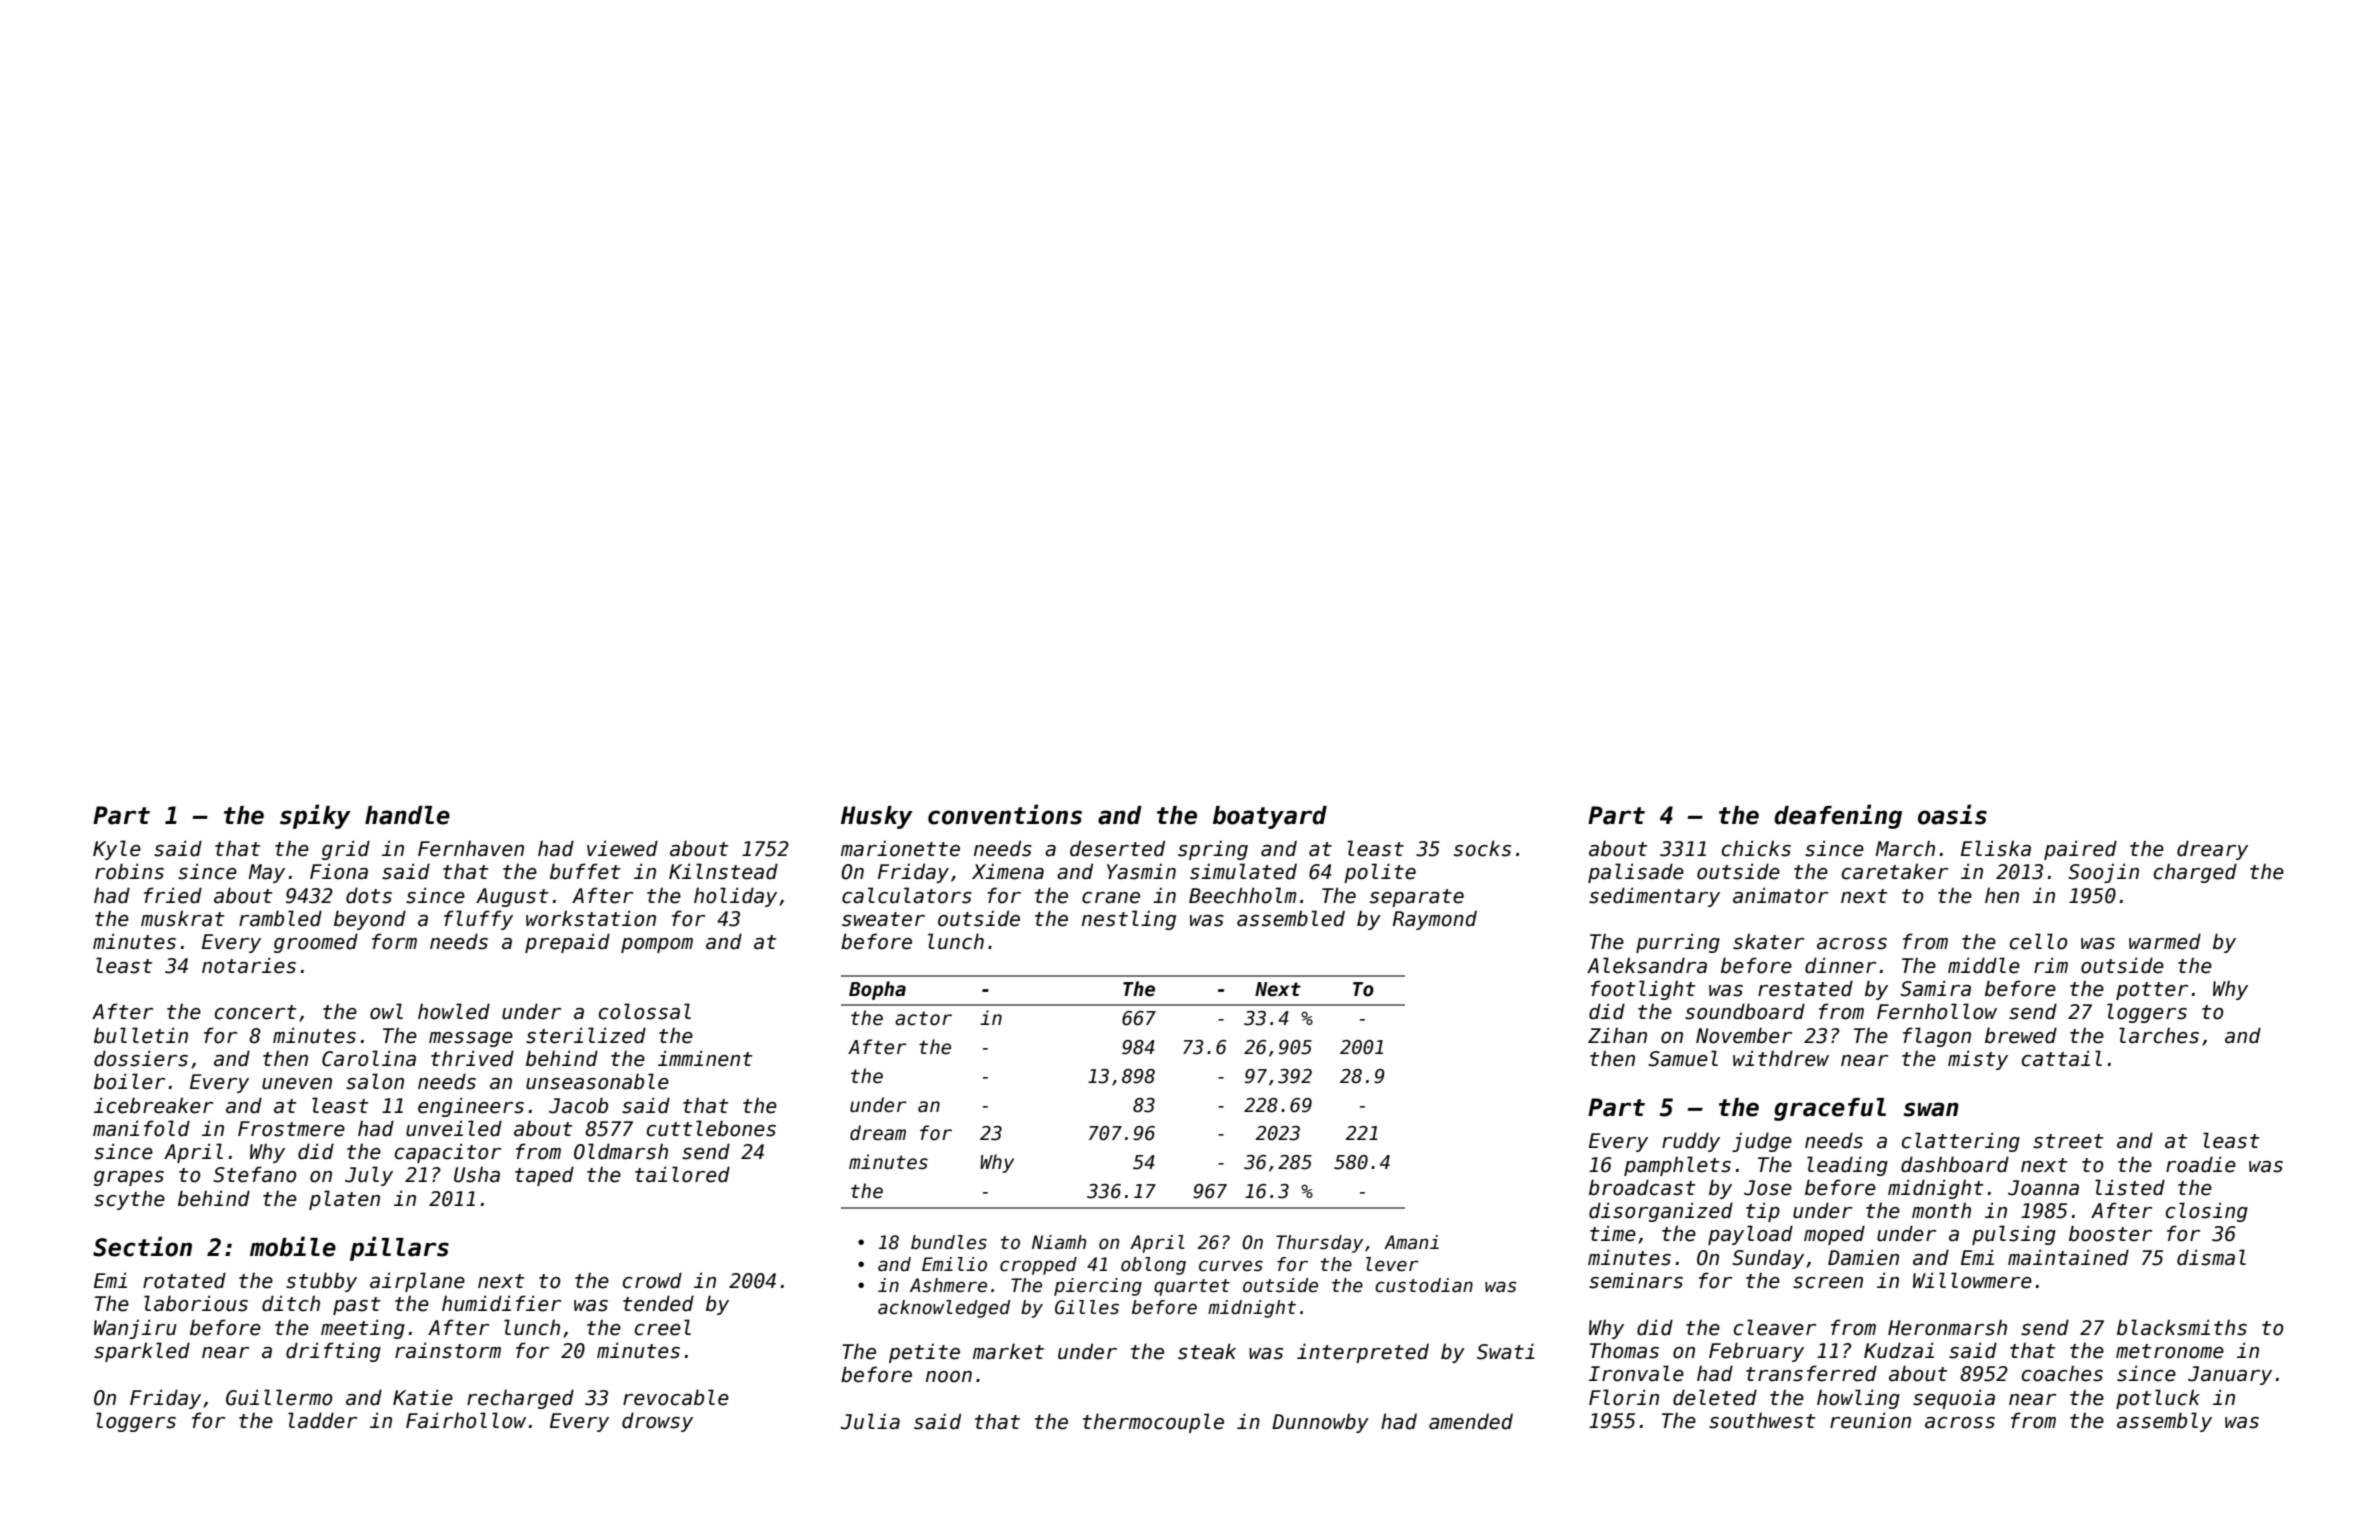  Describe the element at coordinates (944, 1309) in the document. I see `acknowledged` at that location.
